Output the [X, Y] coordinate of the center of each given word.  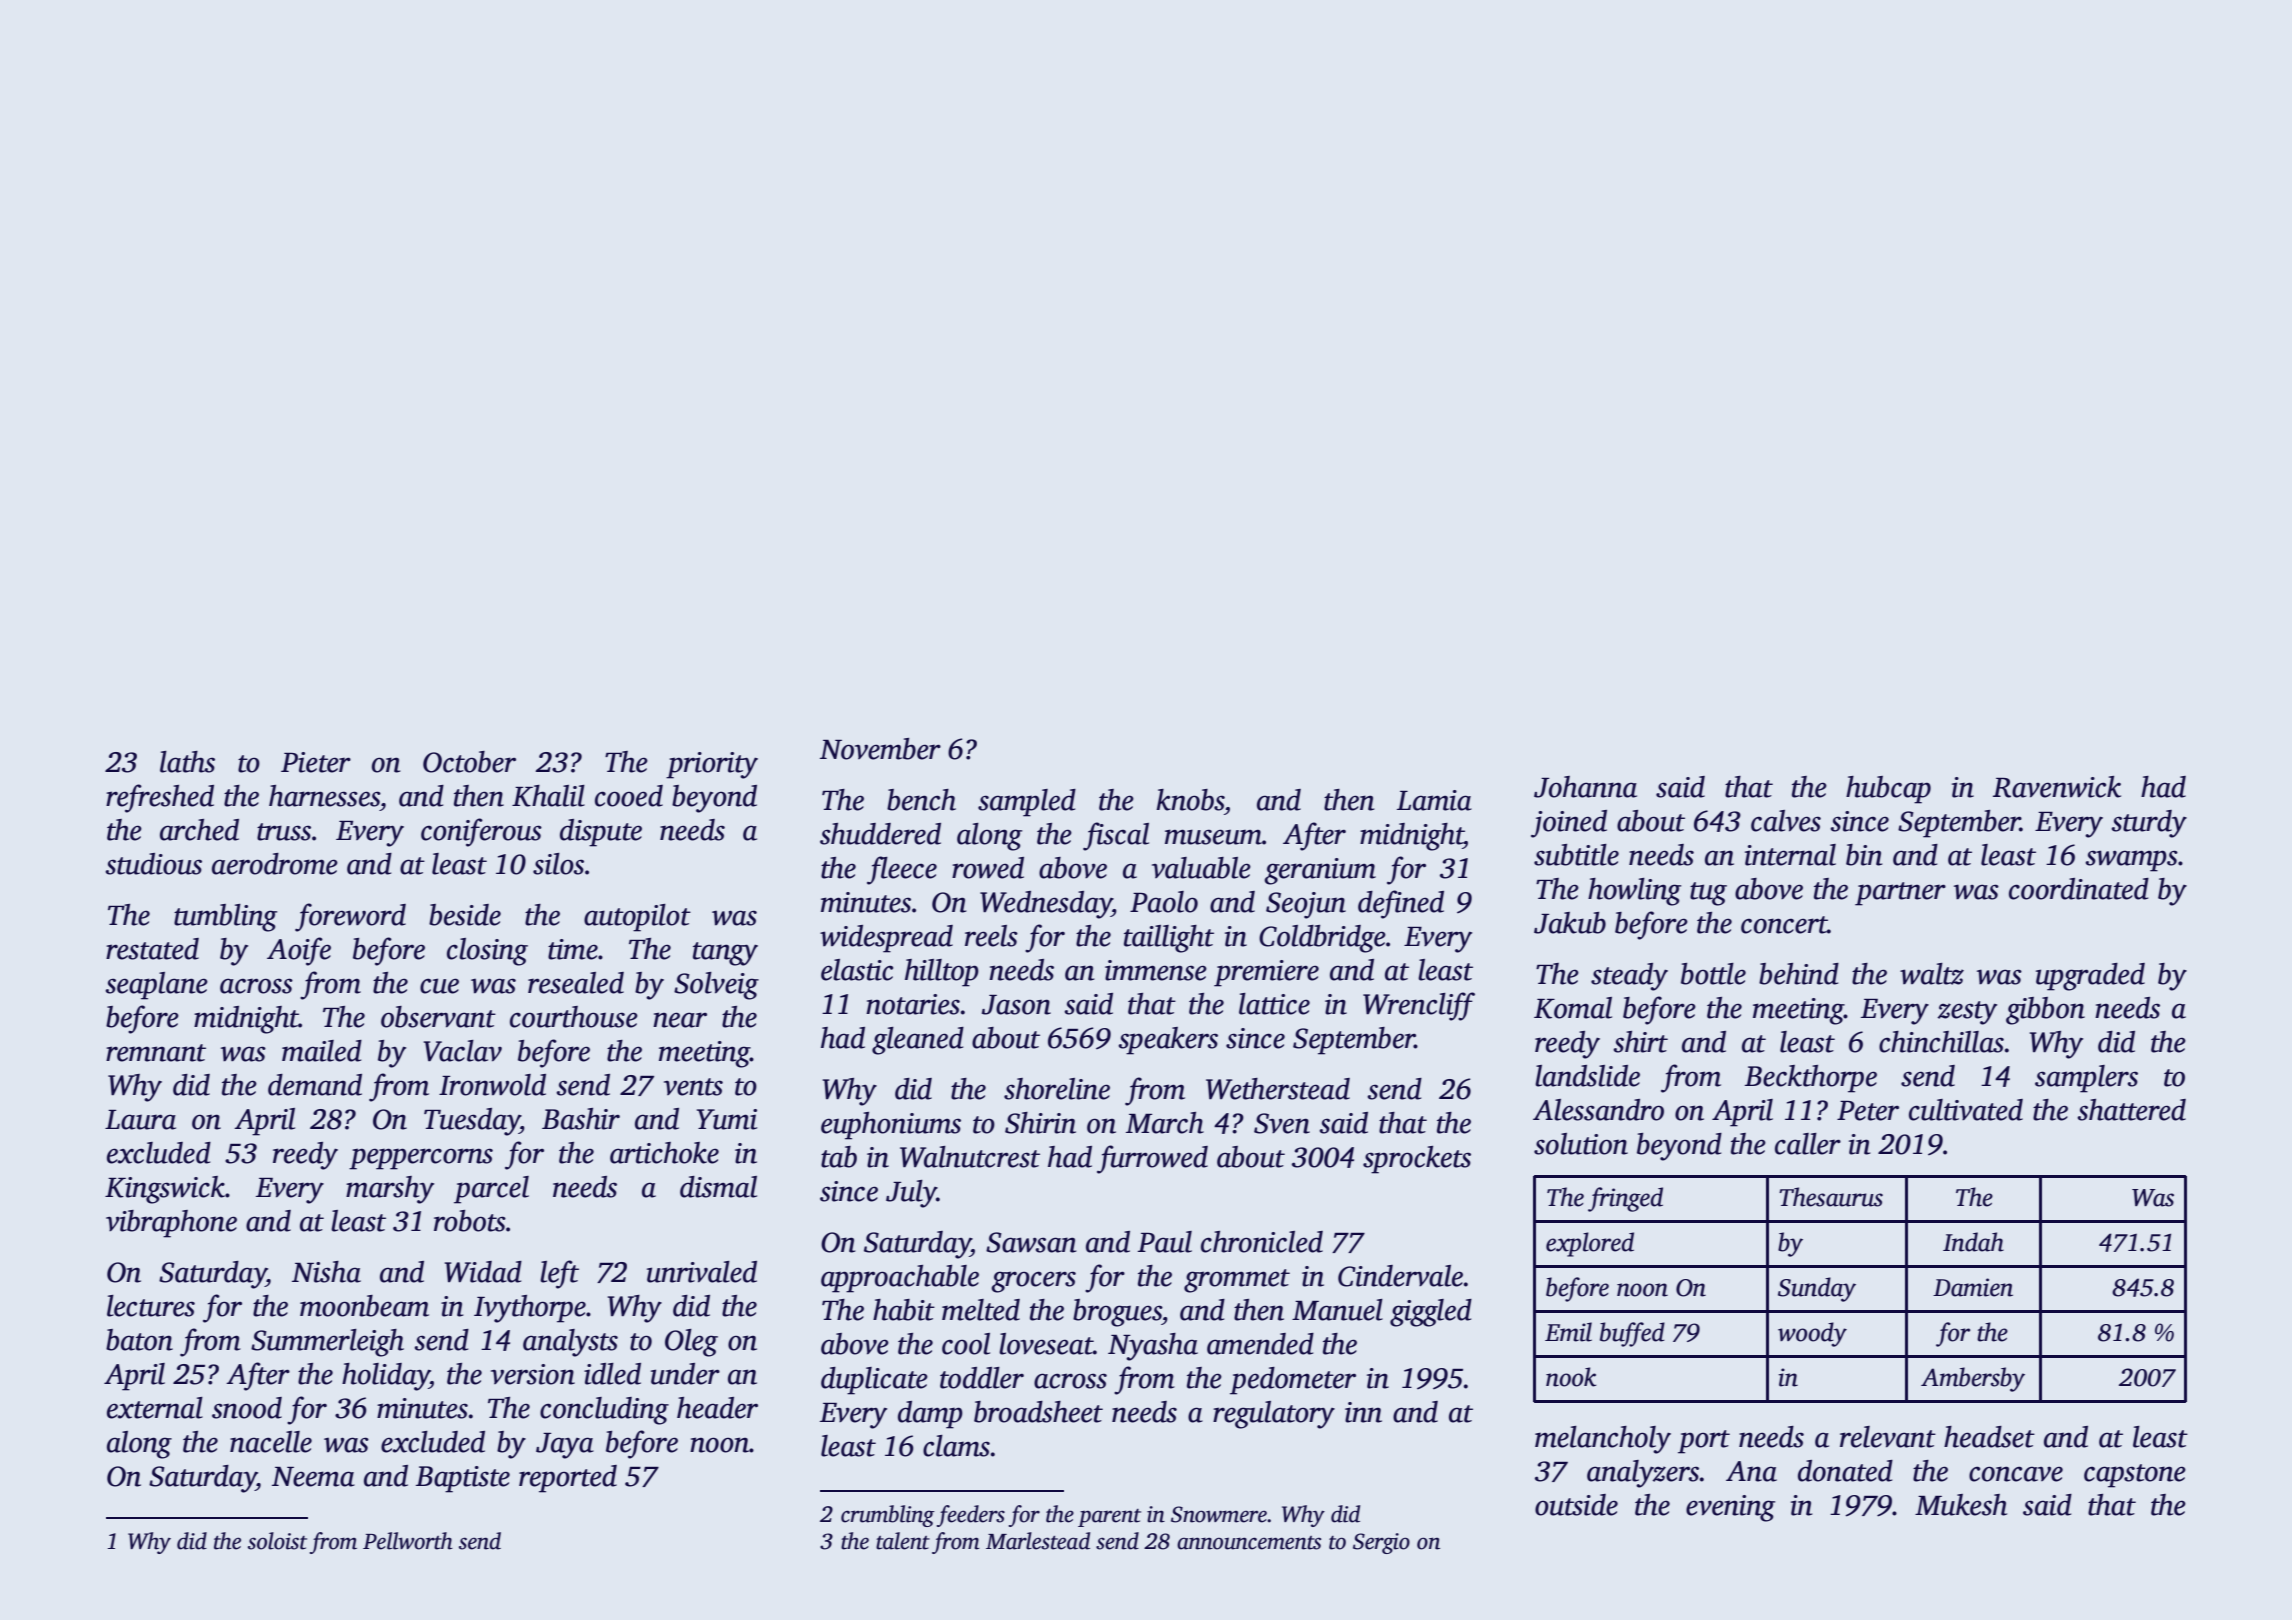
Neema [313, 1477]
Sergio [1381, 1543]
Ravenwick [2057, 787]
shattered [2131, 1110]
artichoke [664, 1153]
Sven [1282, 1123]
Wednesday [1046, 905]
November [880, 749]
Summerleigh [327, 1343]
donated [1845, 1471]
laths [187, 762]
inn [1363, 1412]
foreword [350, 917]
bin [1864, 855]
